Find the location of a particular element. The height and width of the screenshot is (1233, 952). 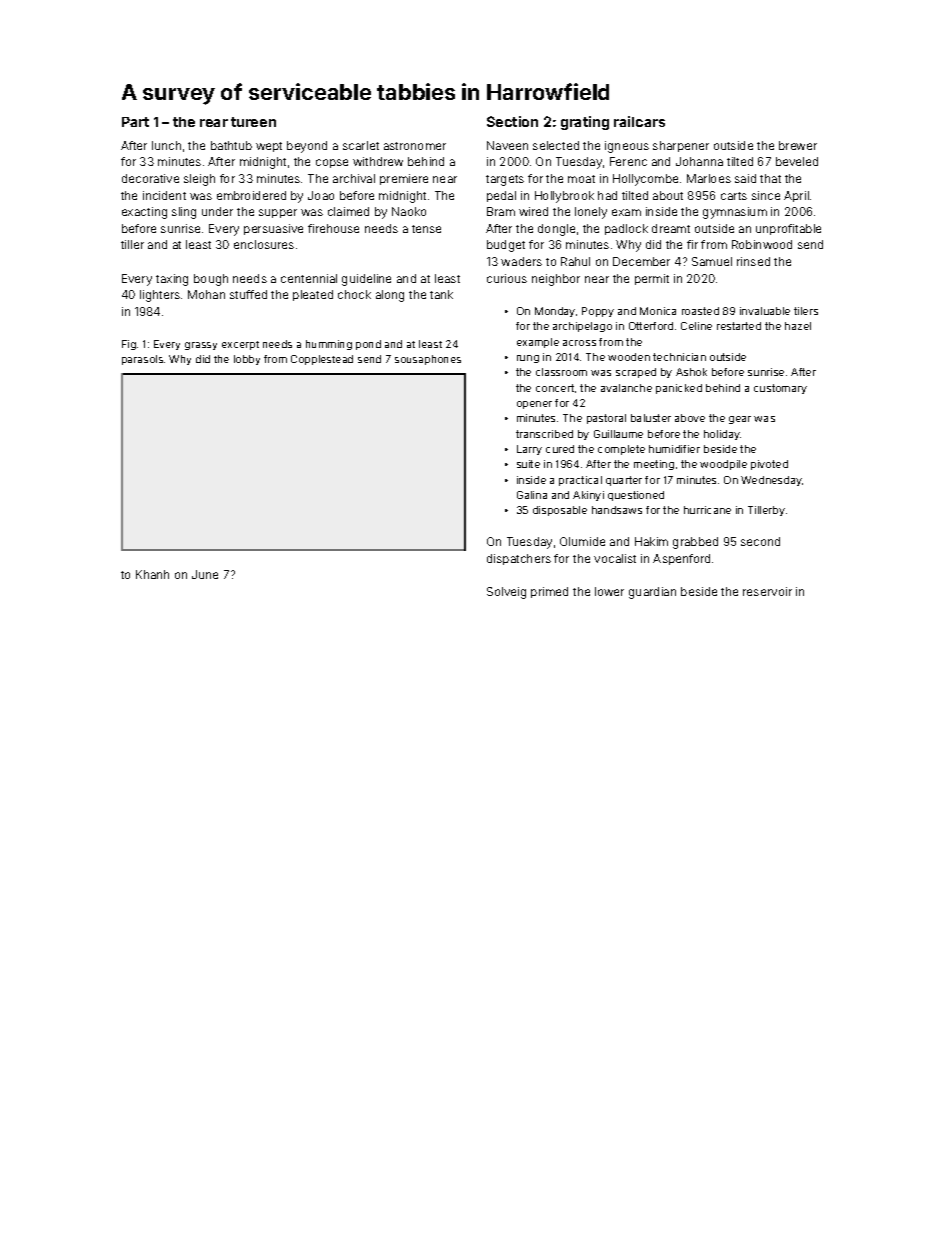

technician is located at coordinates (679, 357).
